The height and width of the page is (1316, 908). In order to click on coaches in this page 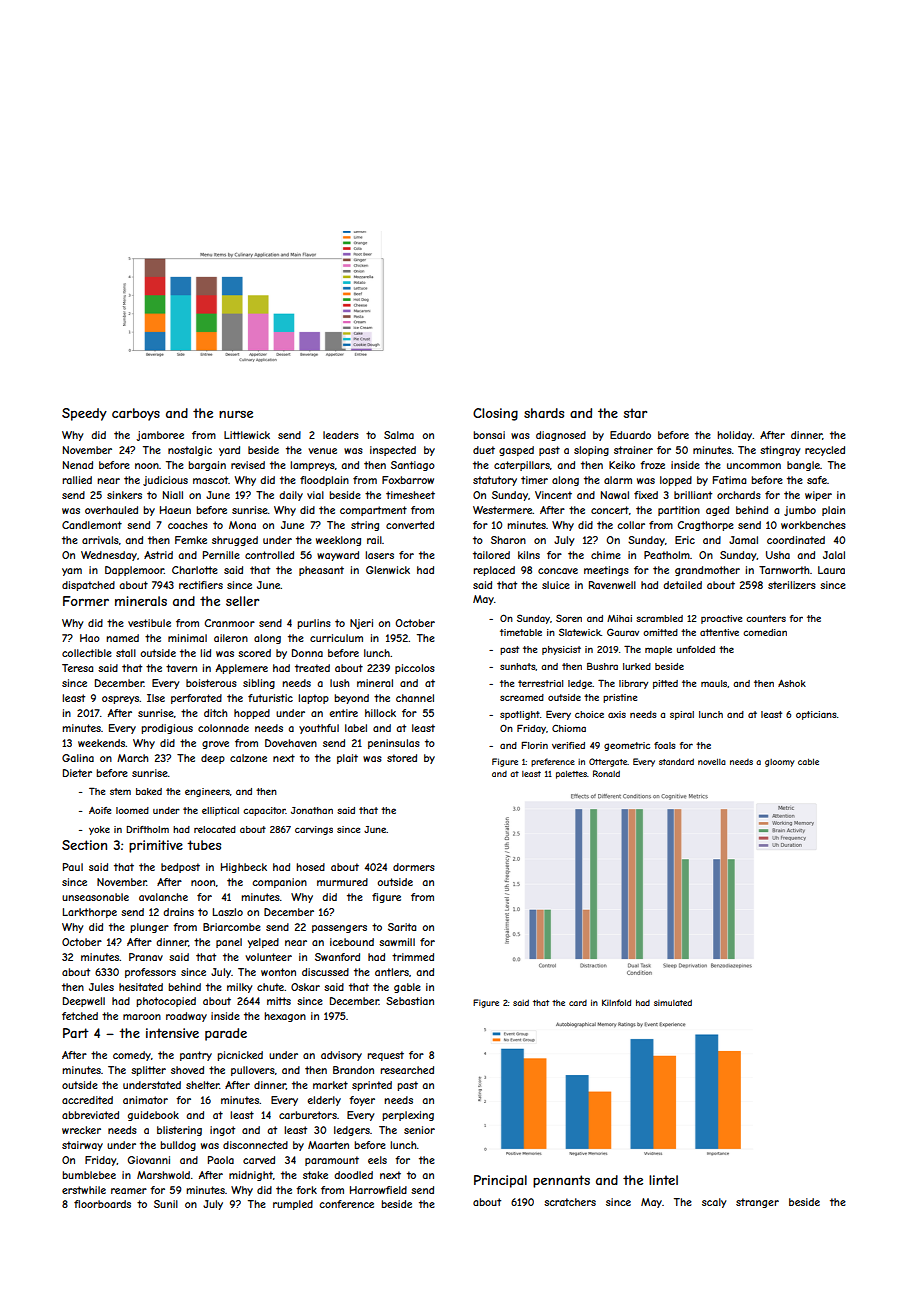, I will do `click(188, 525)`.
